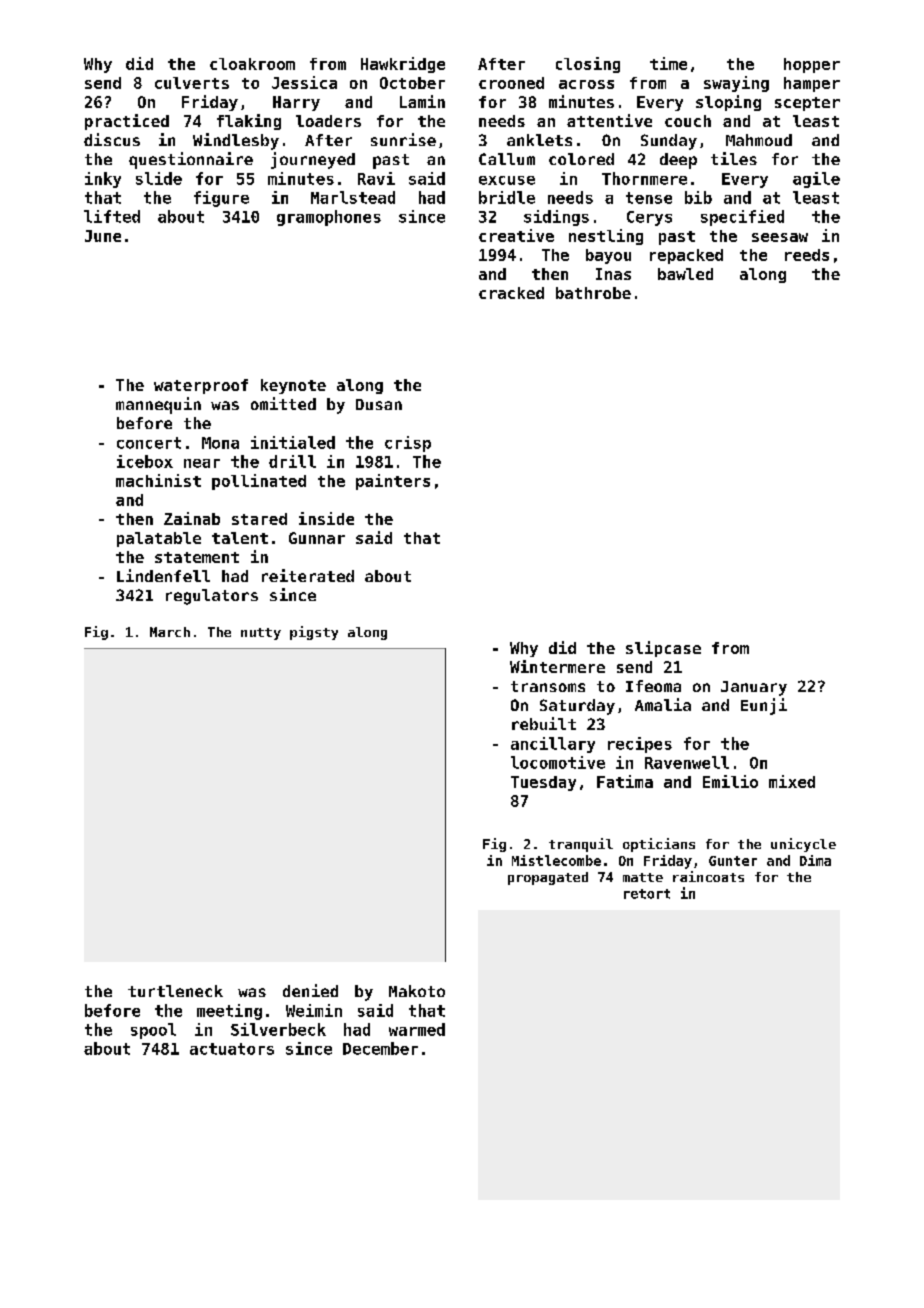 The image size is (924, 1308). Describe the element at coordinates (278, 1029) in the image. I see `Silverbeck` at that location.
